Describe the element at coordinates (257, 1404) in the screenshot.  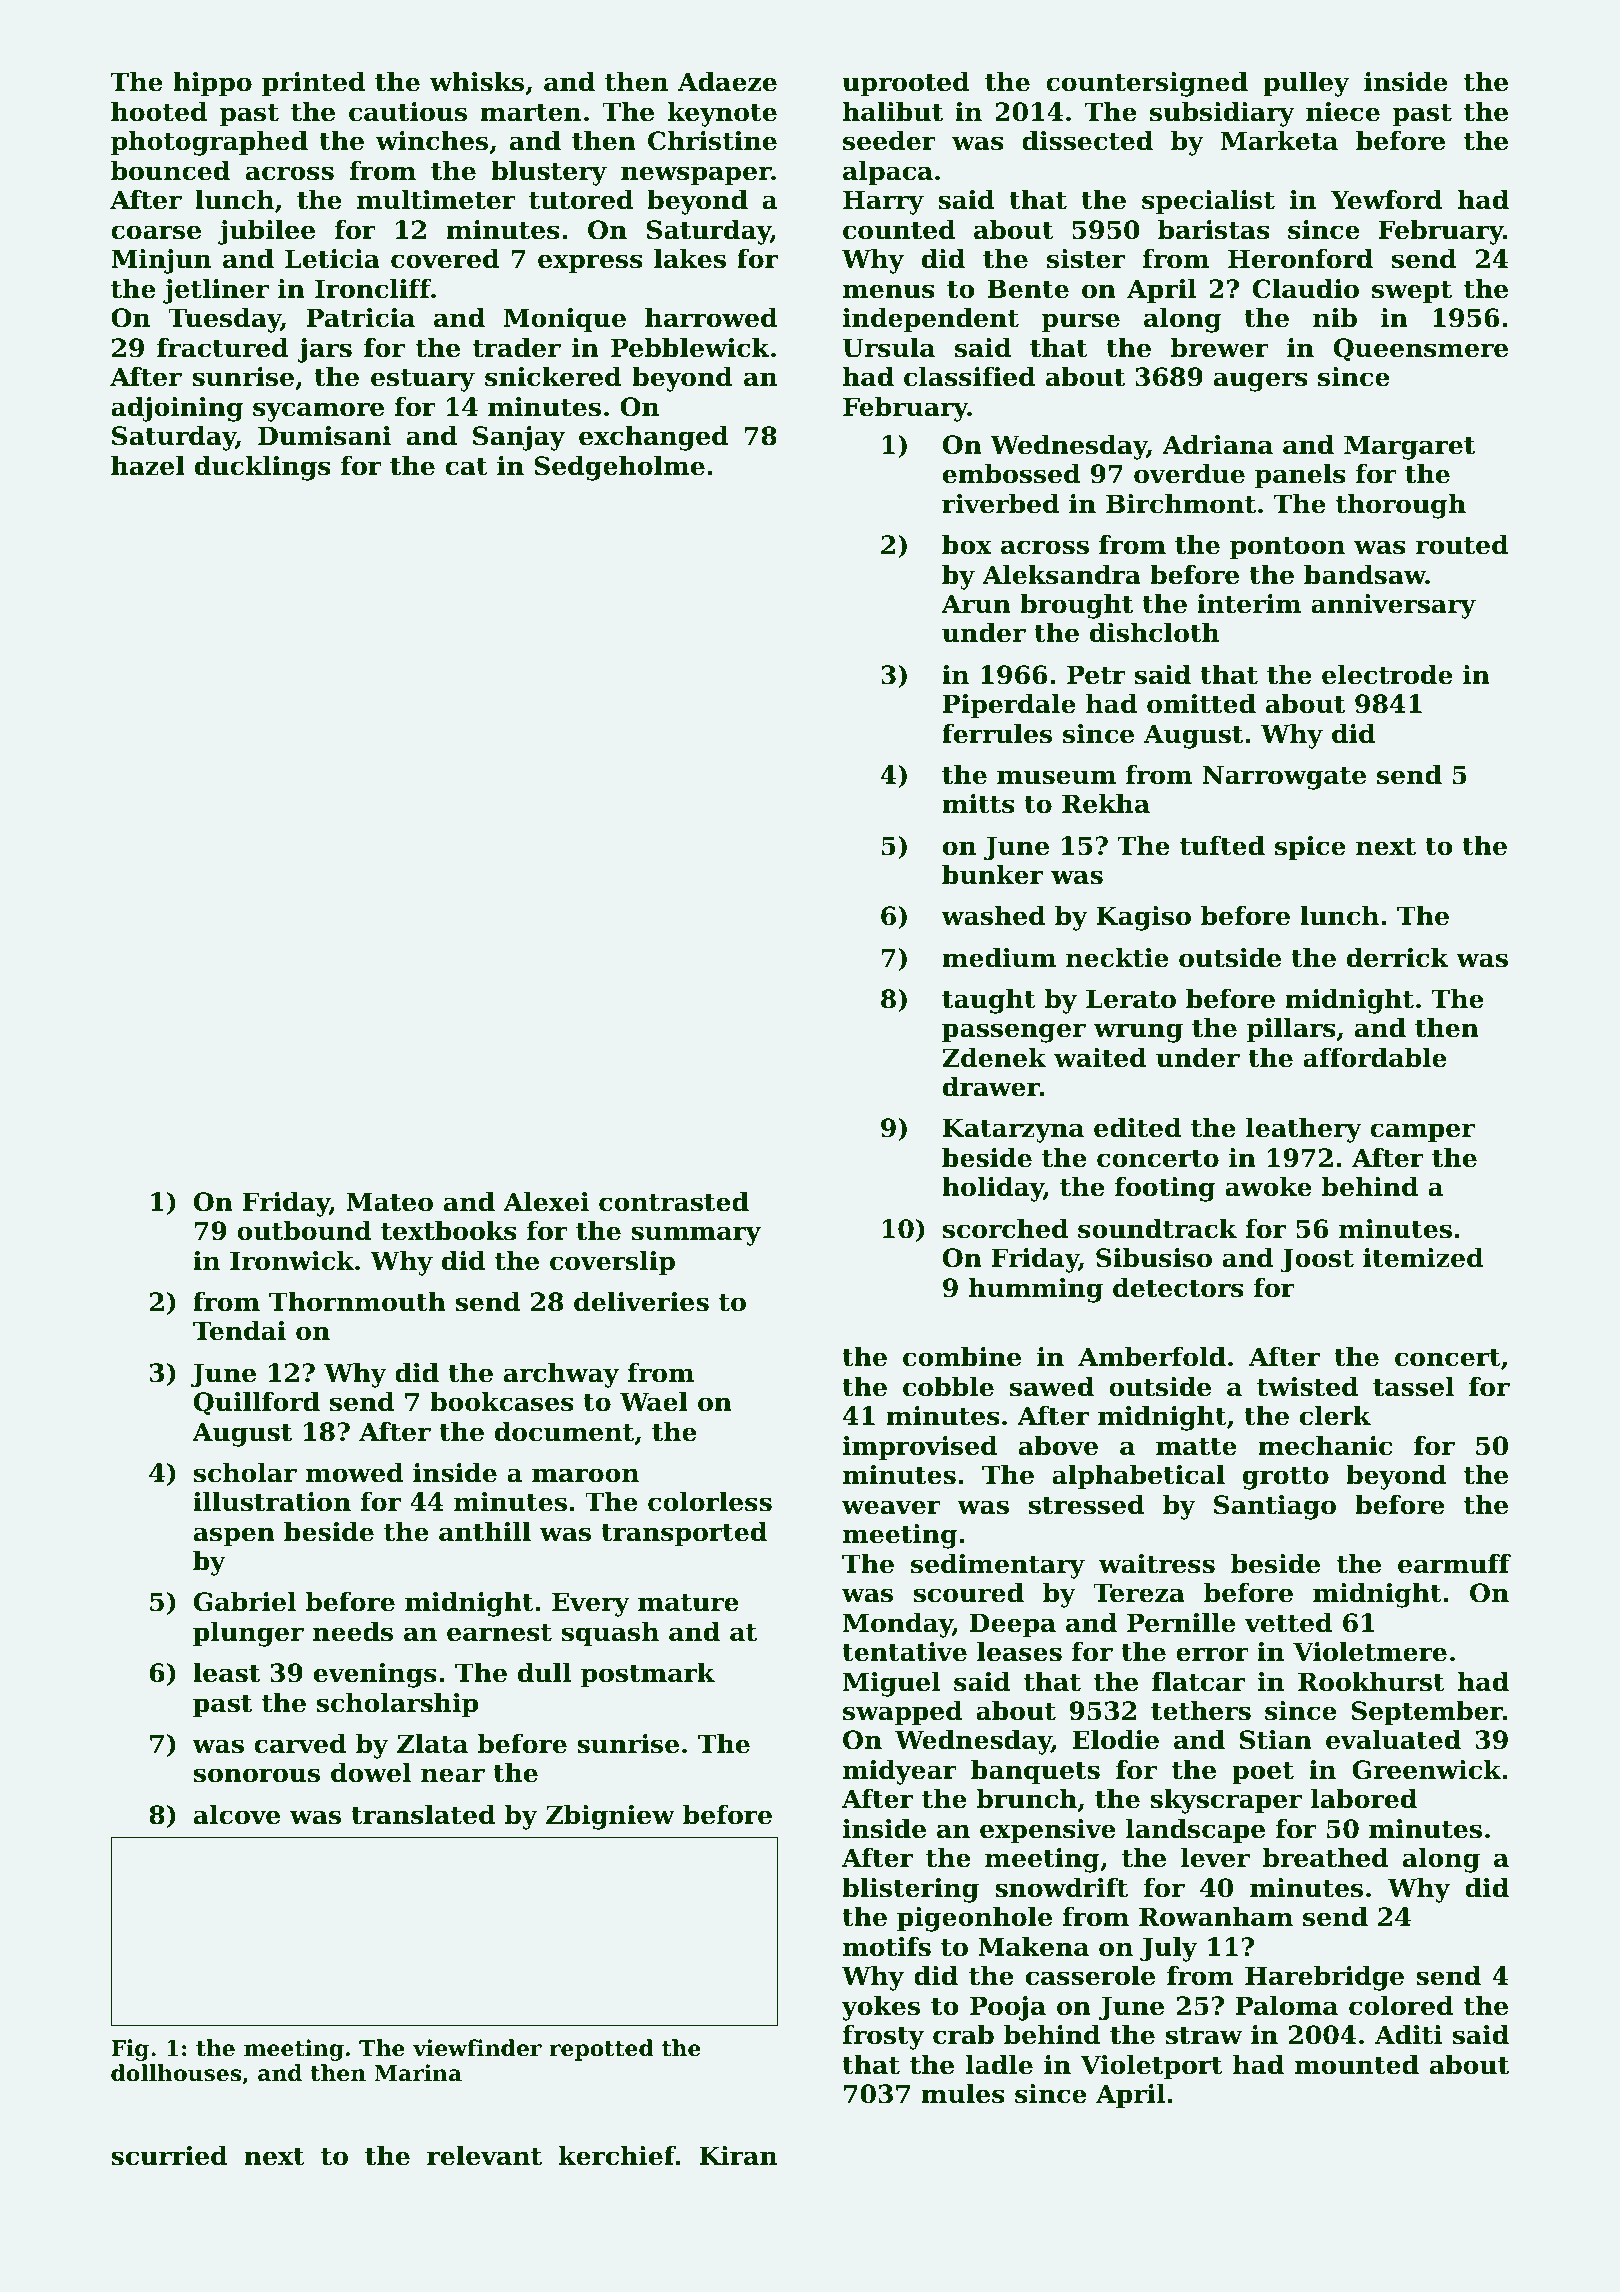
I see `Quillford` at that location.
